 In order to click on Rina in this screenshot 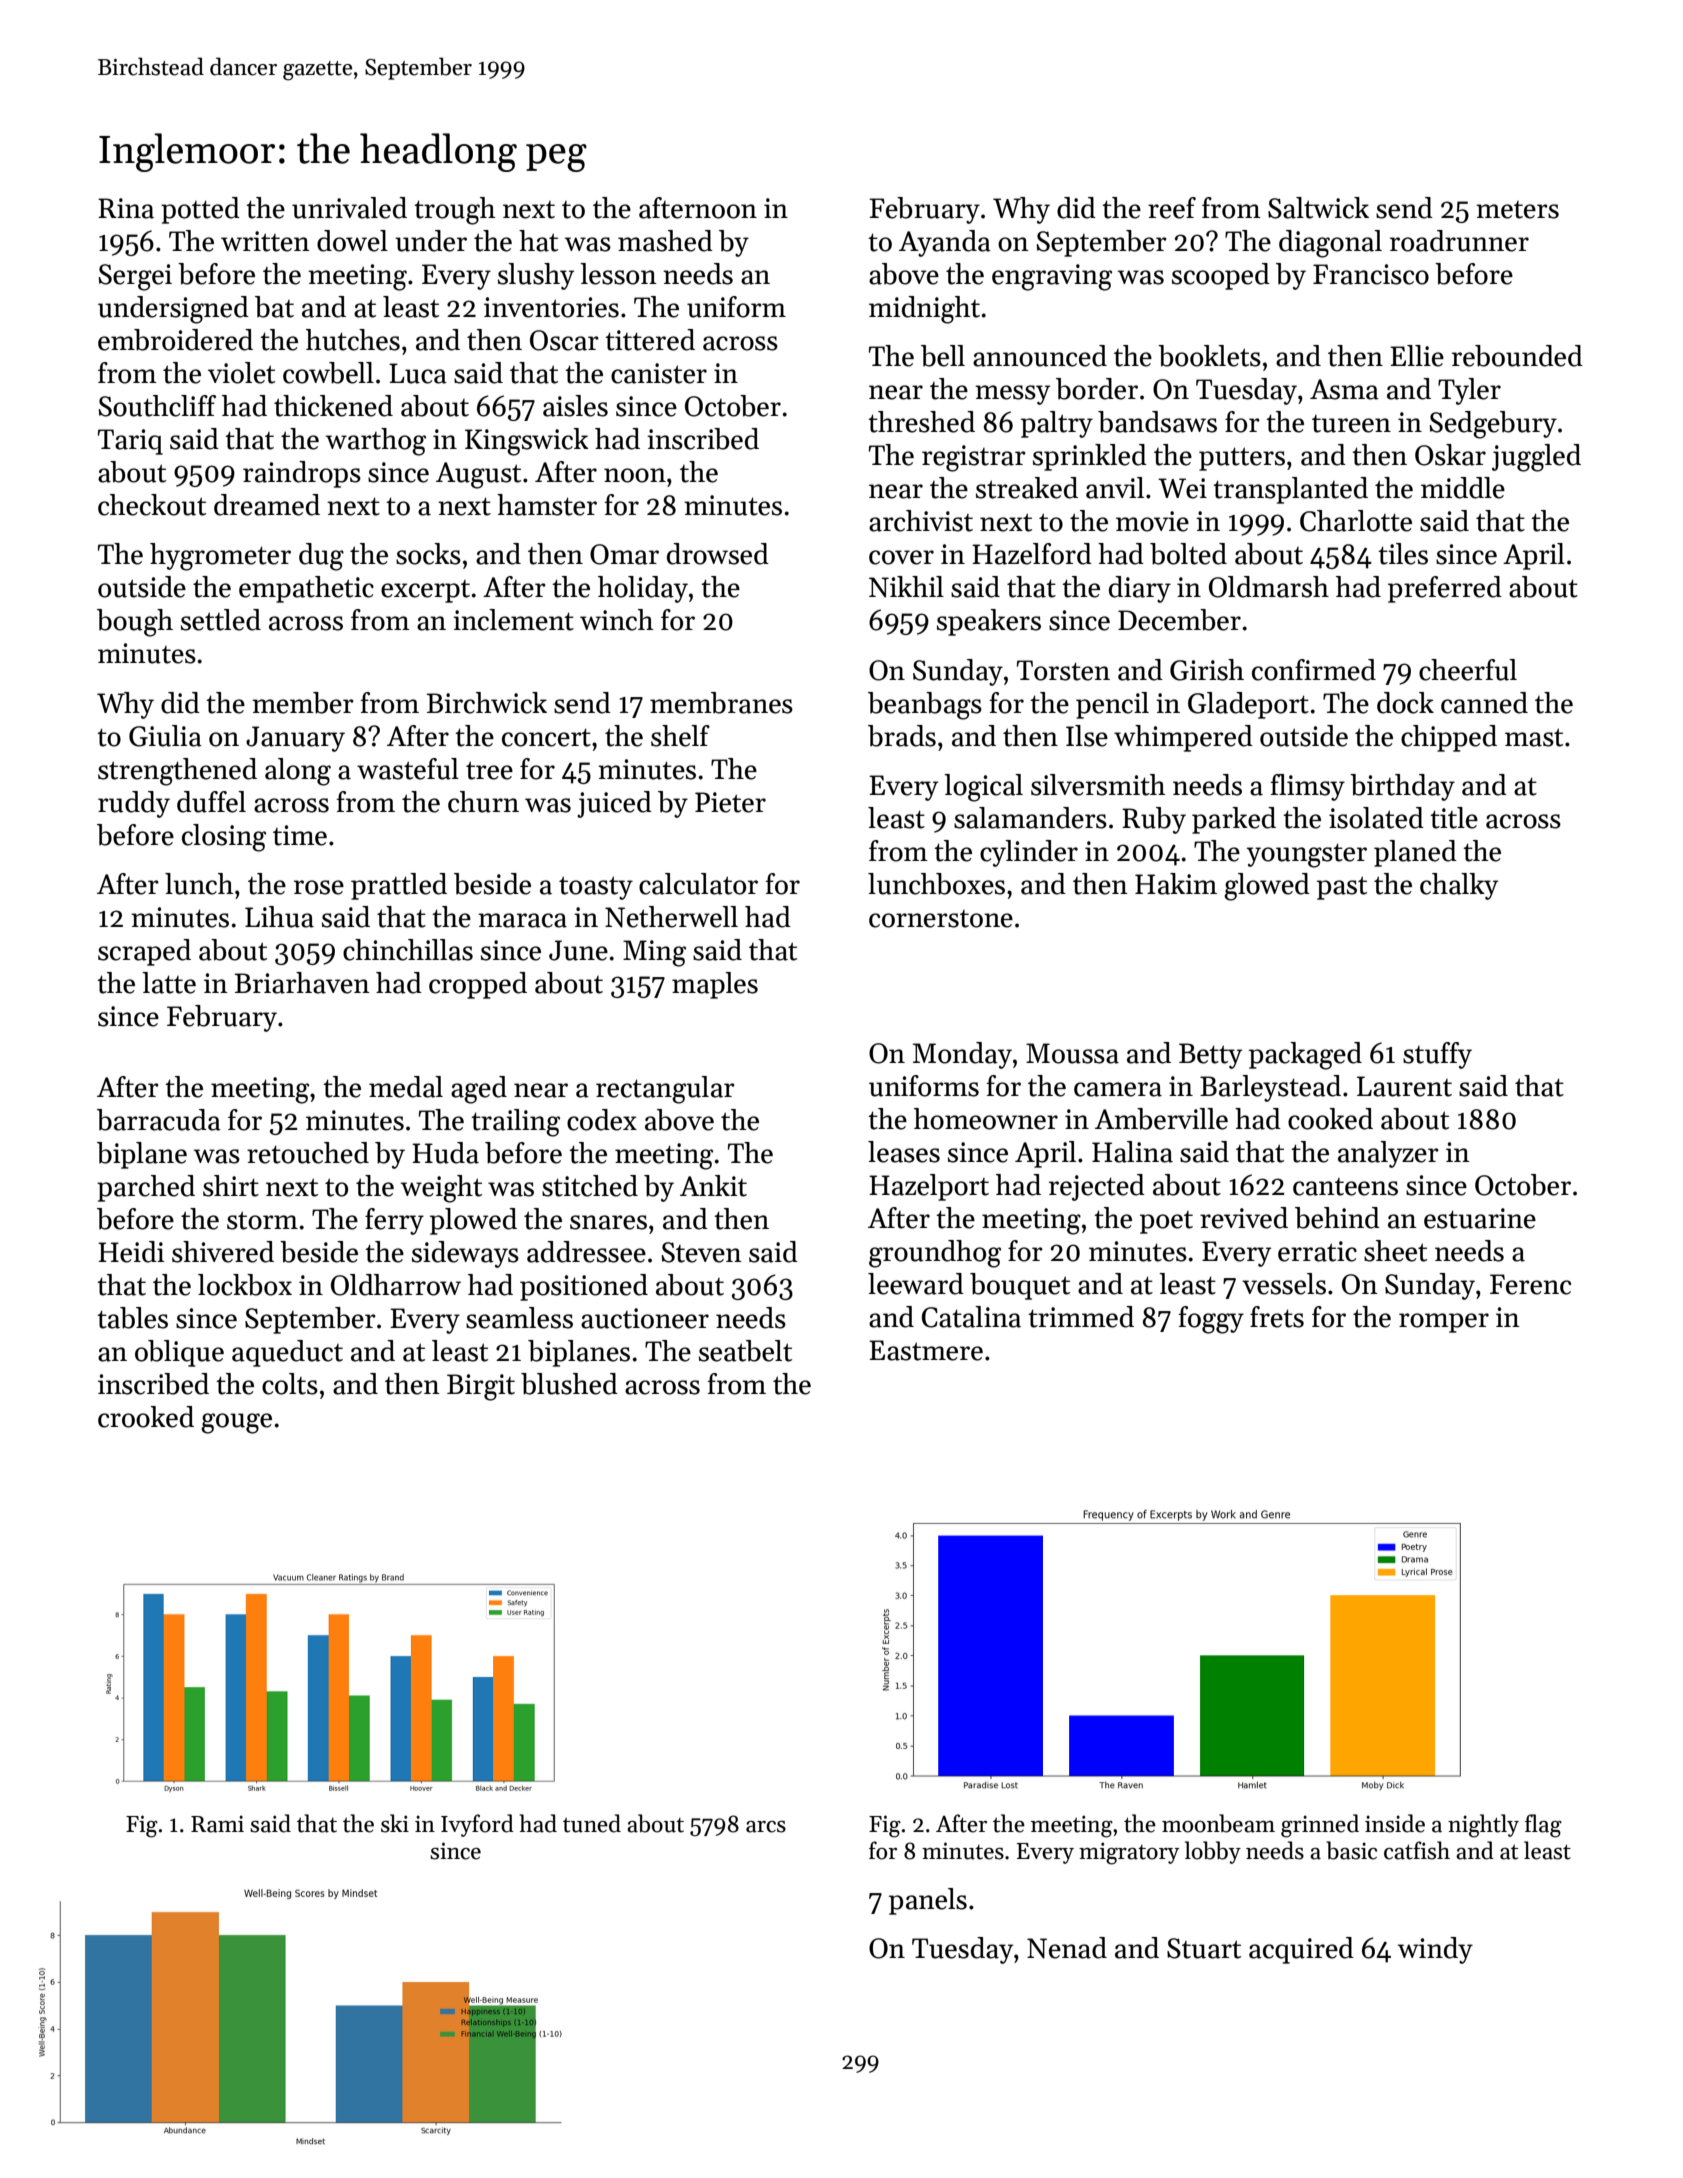, I will do `click(126, 208)`.
